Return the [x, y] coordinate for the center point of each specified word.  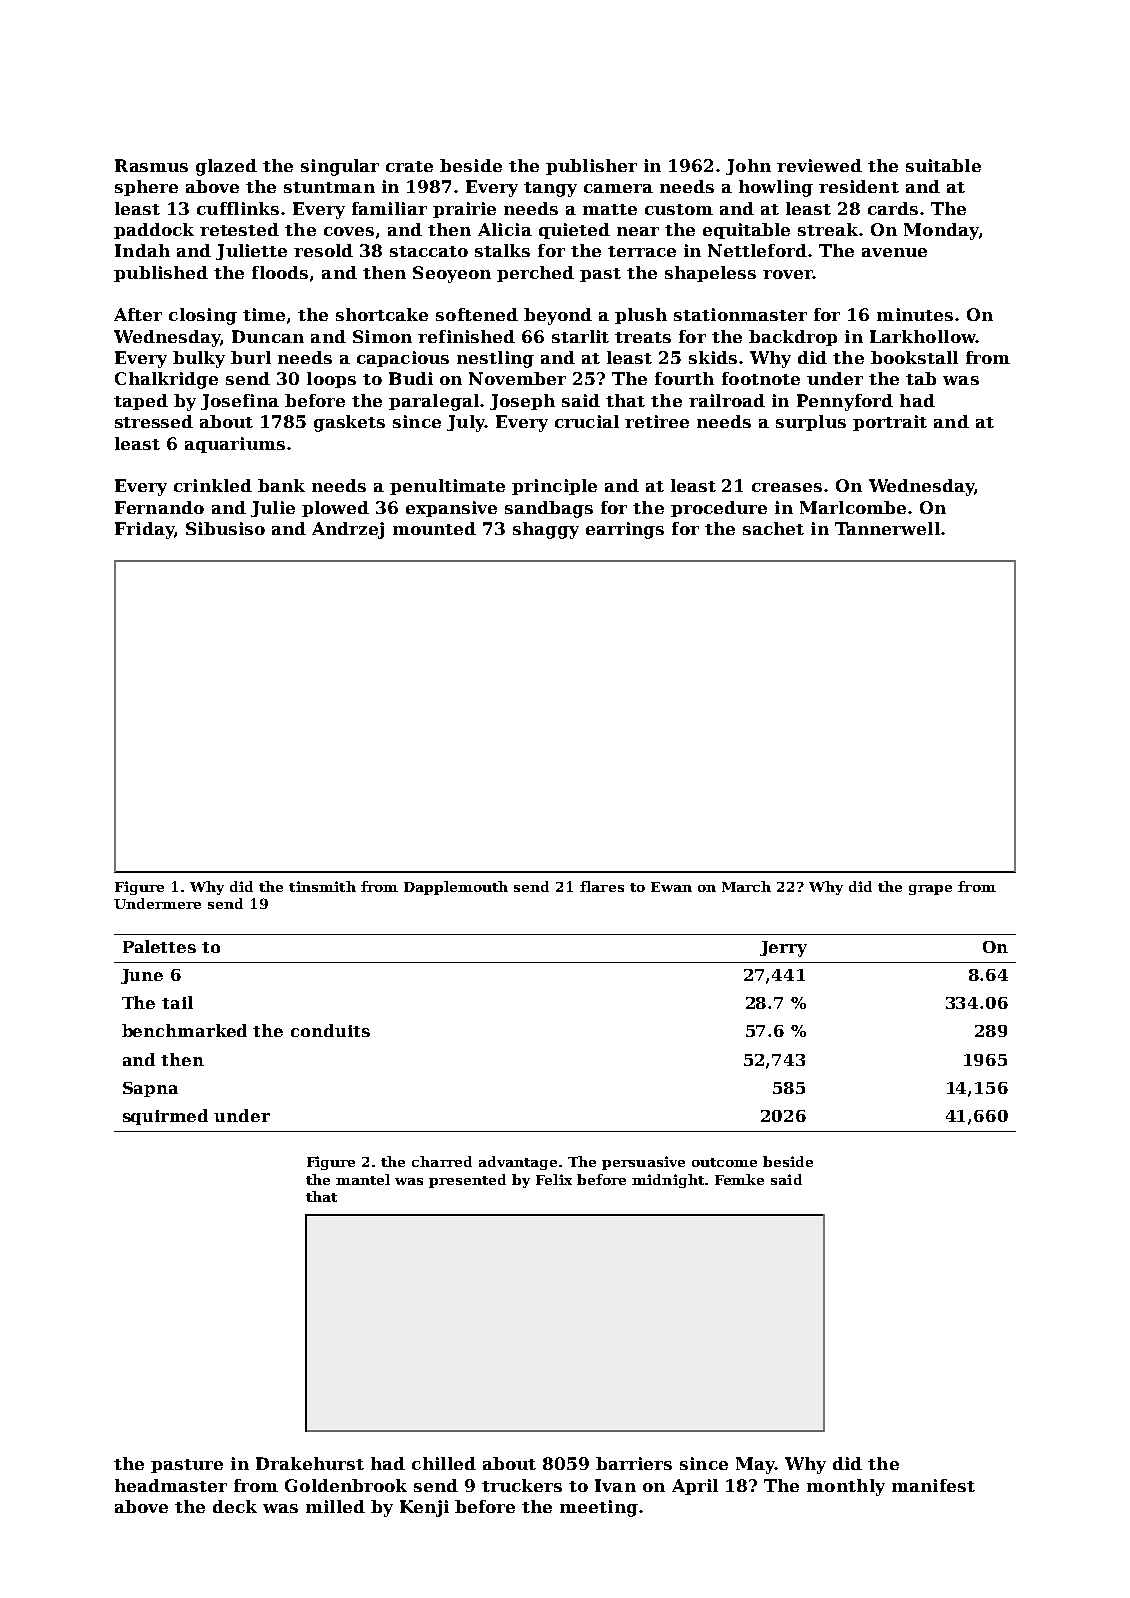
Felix [554, 1179]
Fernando [159, 507]
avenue [894, 252]
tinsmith [322, 886]
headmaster [171, 1485]
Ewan [671, 887]
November [517, 378]
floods [280, 272]
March [746, 886]
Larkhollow [923, 336]
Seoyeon [452, 274]
